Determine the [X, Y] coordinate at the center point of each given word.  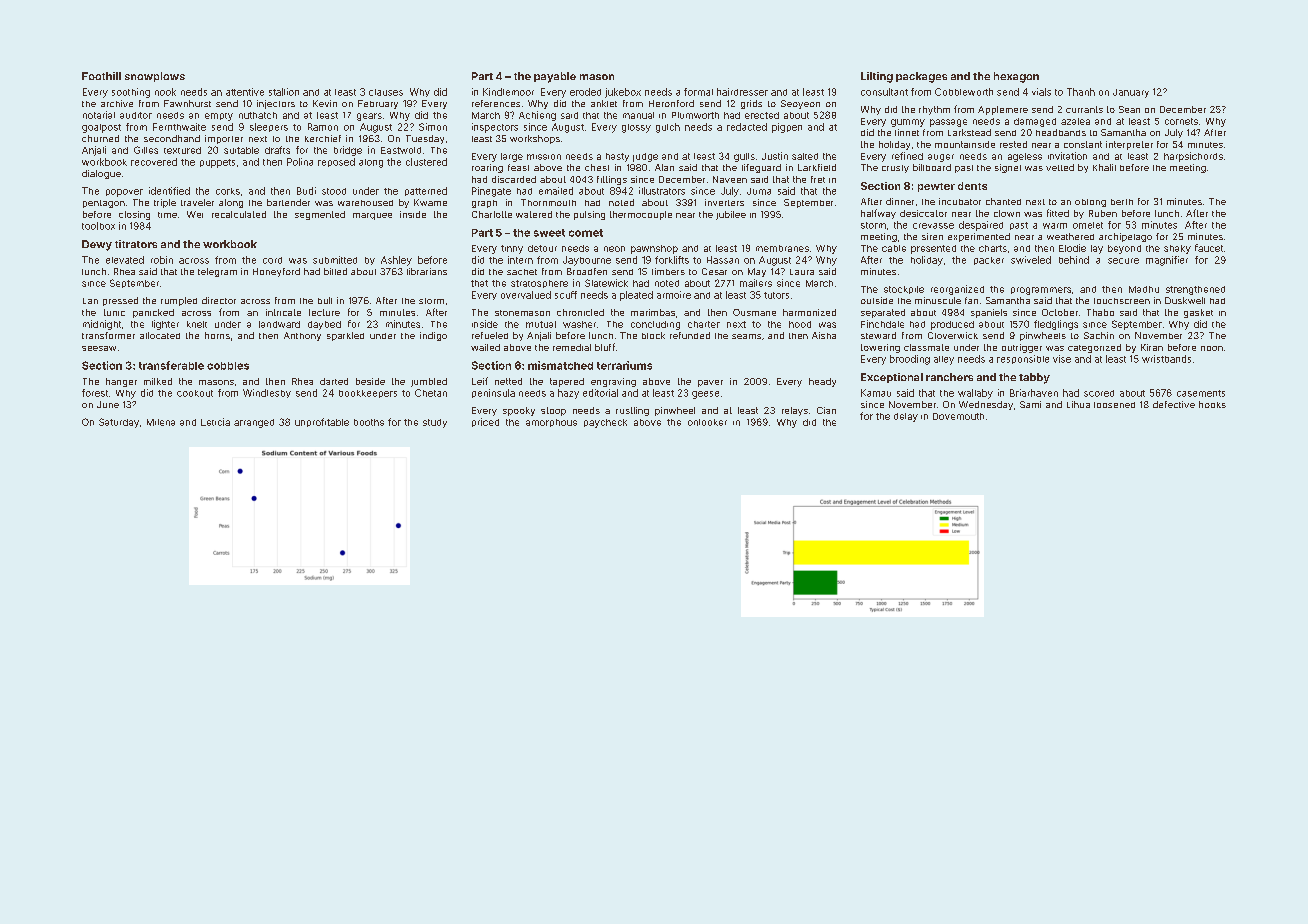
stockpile [904, 290]
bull [325, 300]
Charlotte [492, 214]
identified [169, 191]
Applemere [1003, 110]
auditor [136, 115]
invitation [1067, 156]
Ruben [1103, 213]
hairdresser [742, 92]
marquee [372, 216]
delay [906, 417]
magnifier [1167, 261]
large [512, 157]
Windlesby [267, 393]
